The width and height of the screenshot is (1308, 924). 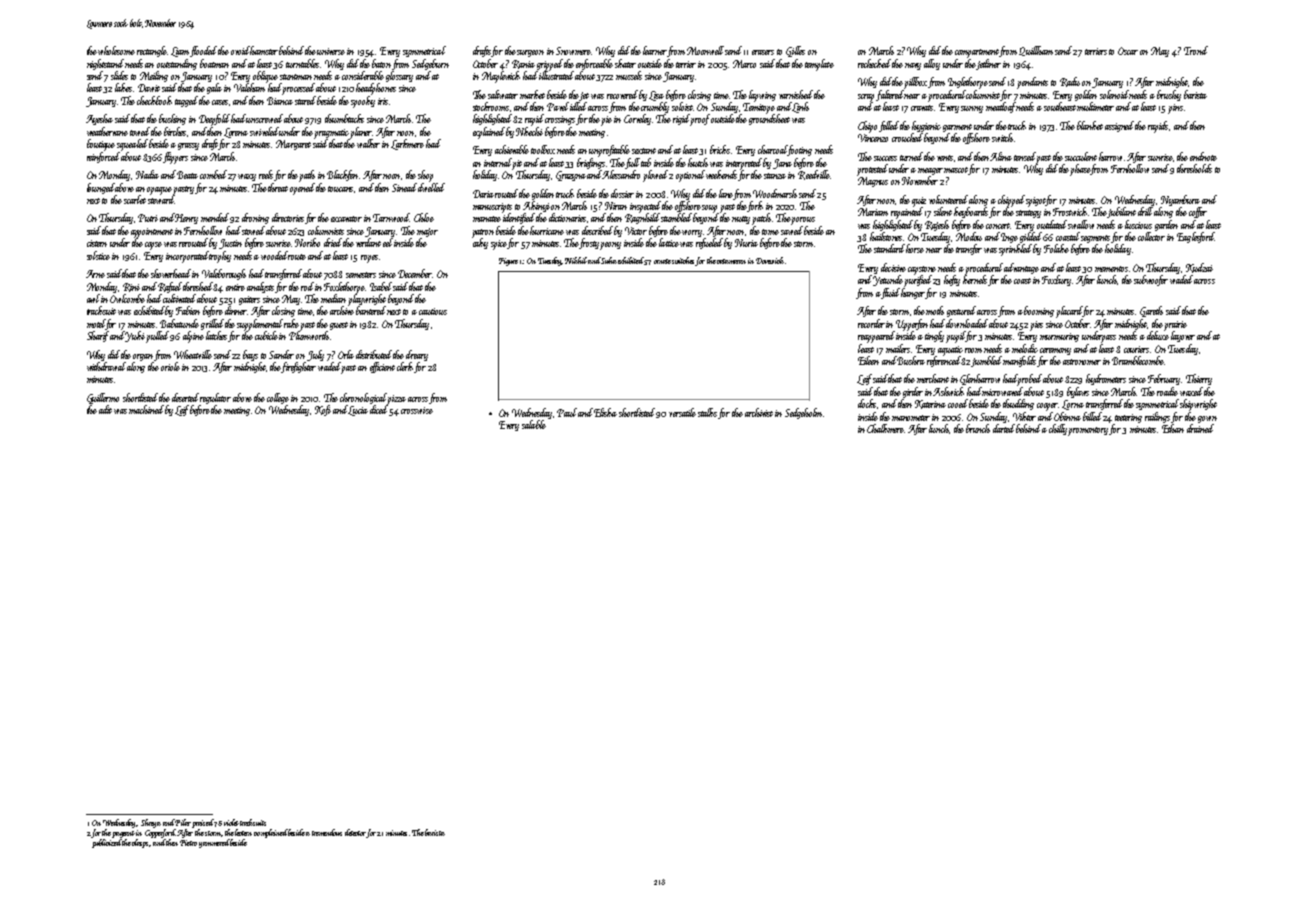 I want to click on stalks, so click(x=707, y=412).
